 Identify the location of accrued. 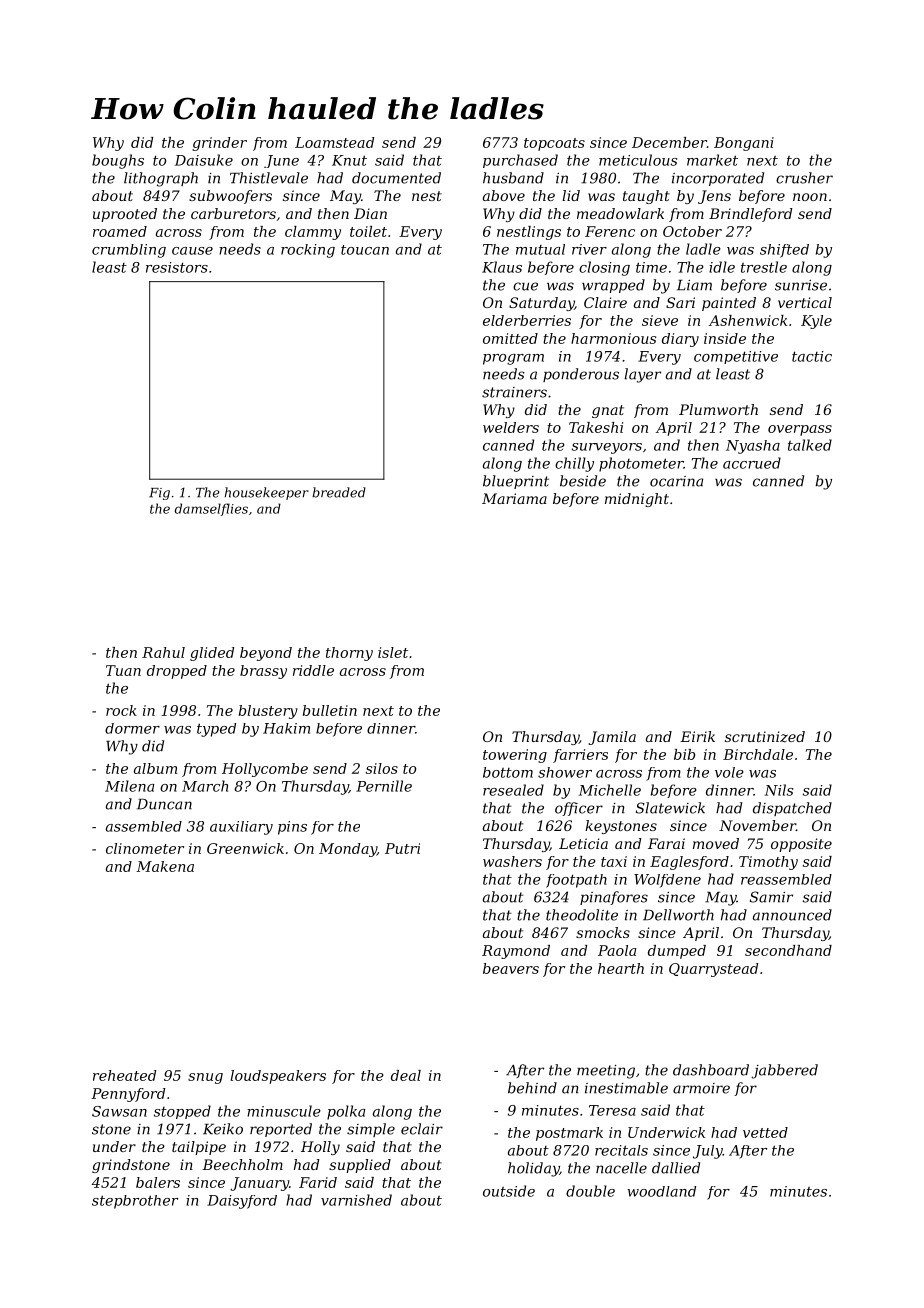
(752, 463).
